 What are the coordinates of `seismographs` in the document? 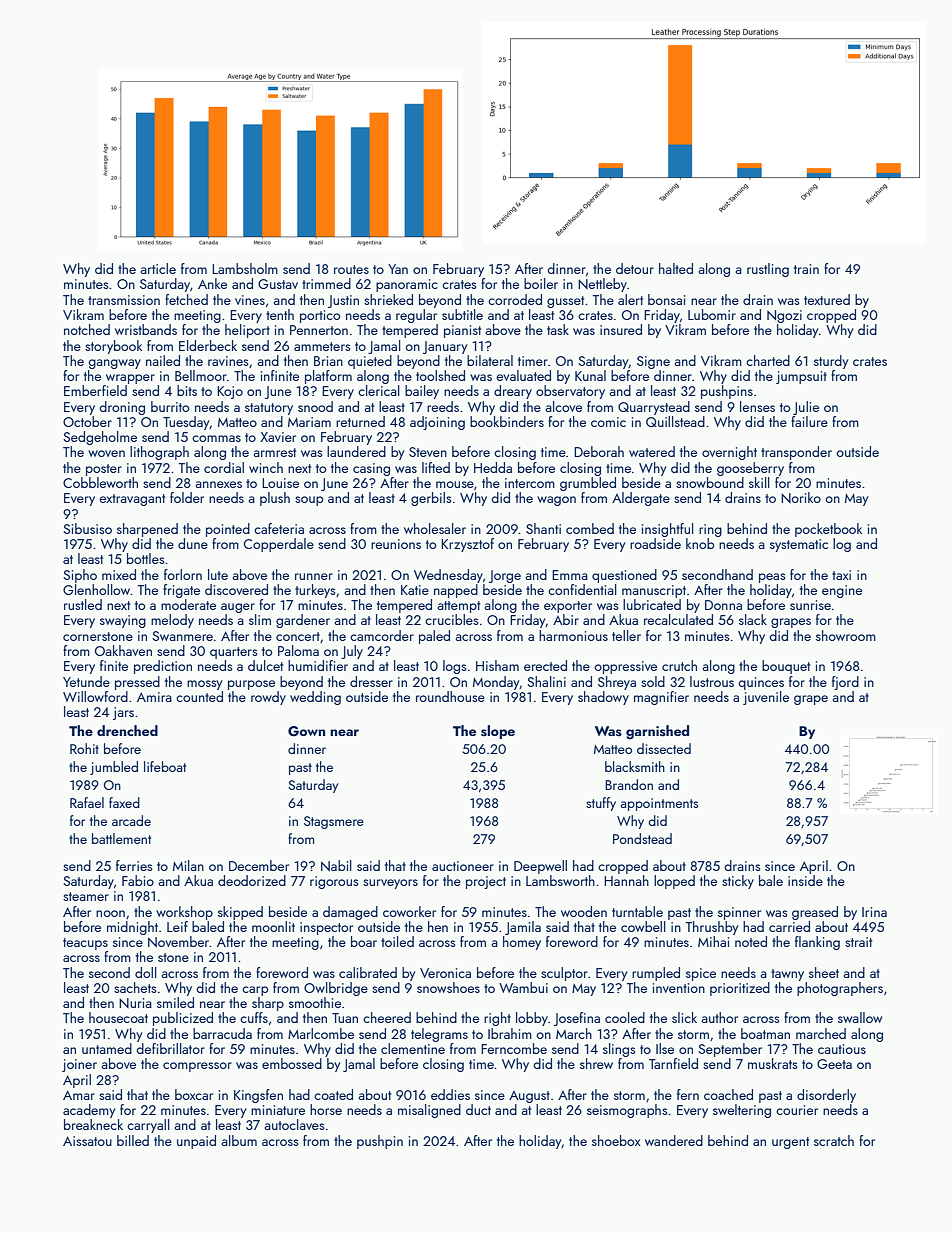 It's located at (627, 1111).
